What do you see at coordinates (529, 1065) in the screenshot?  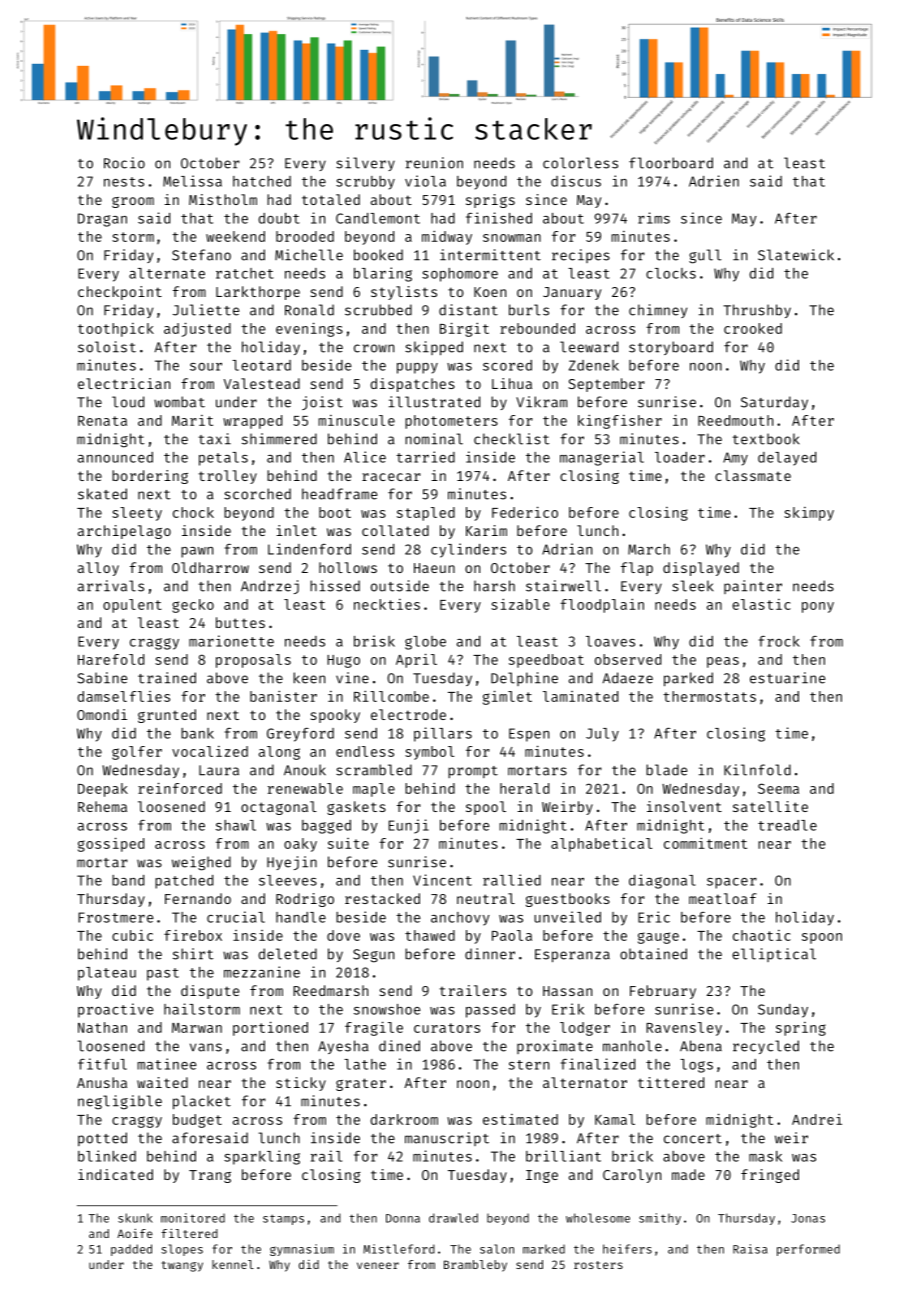 I see `stern` at bounding box center [529, 1065].
